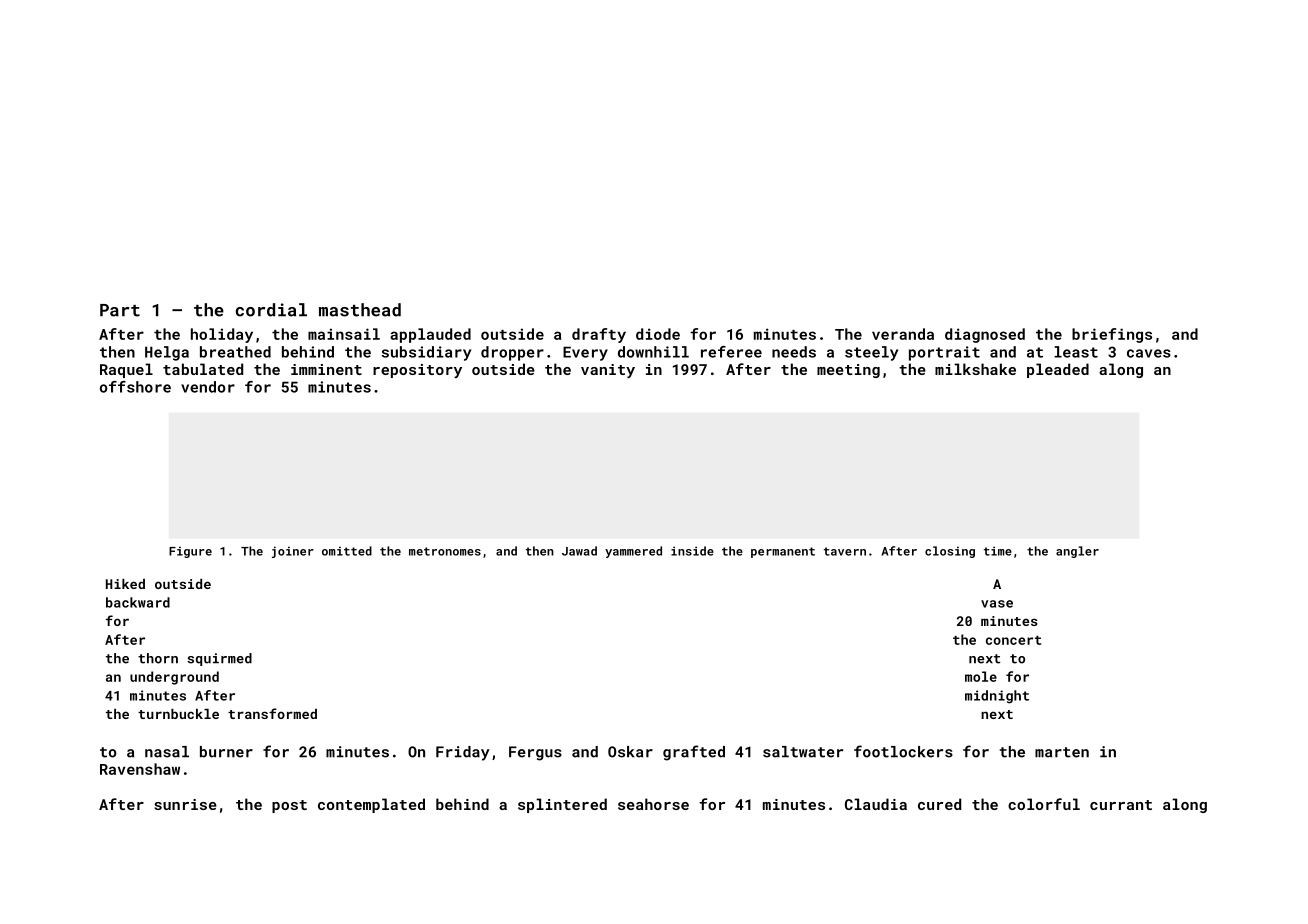  What do you see at coordinates (190, 552) in the document?
I see `Figure` at bounding box center [190, 552].
